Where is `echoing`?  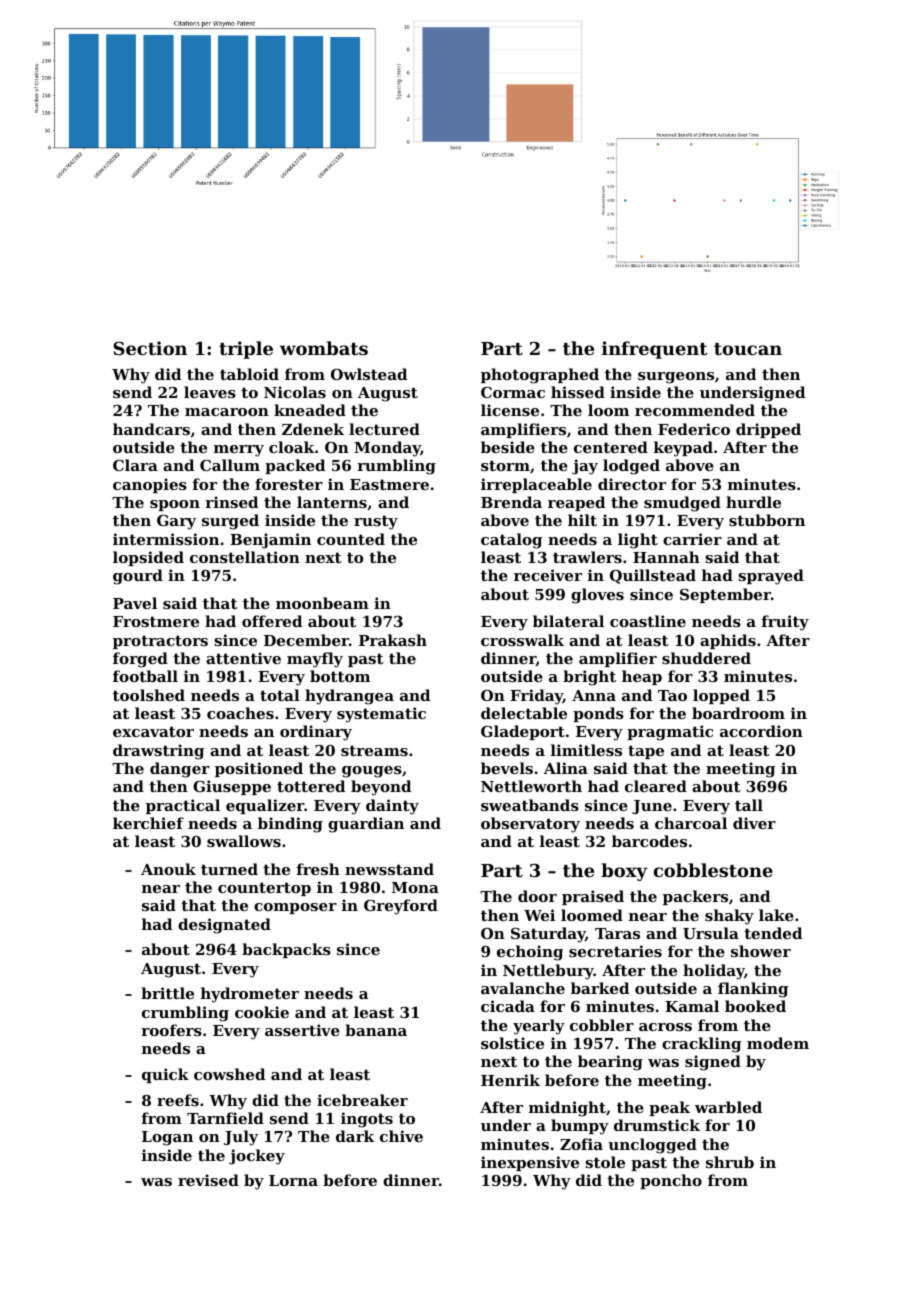
echoing is located at coordinates (530, 953).
